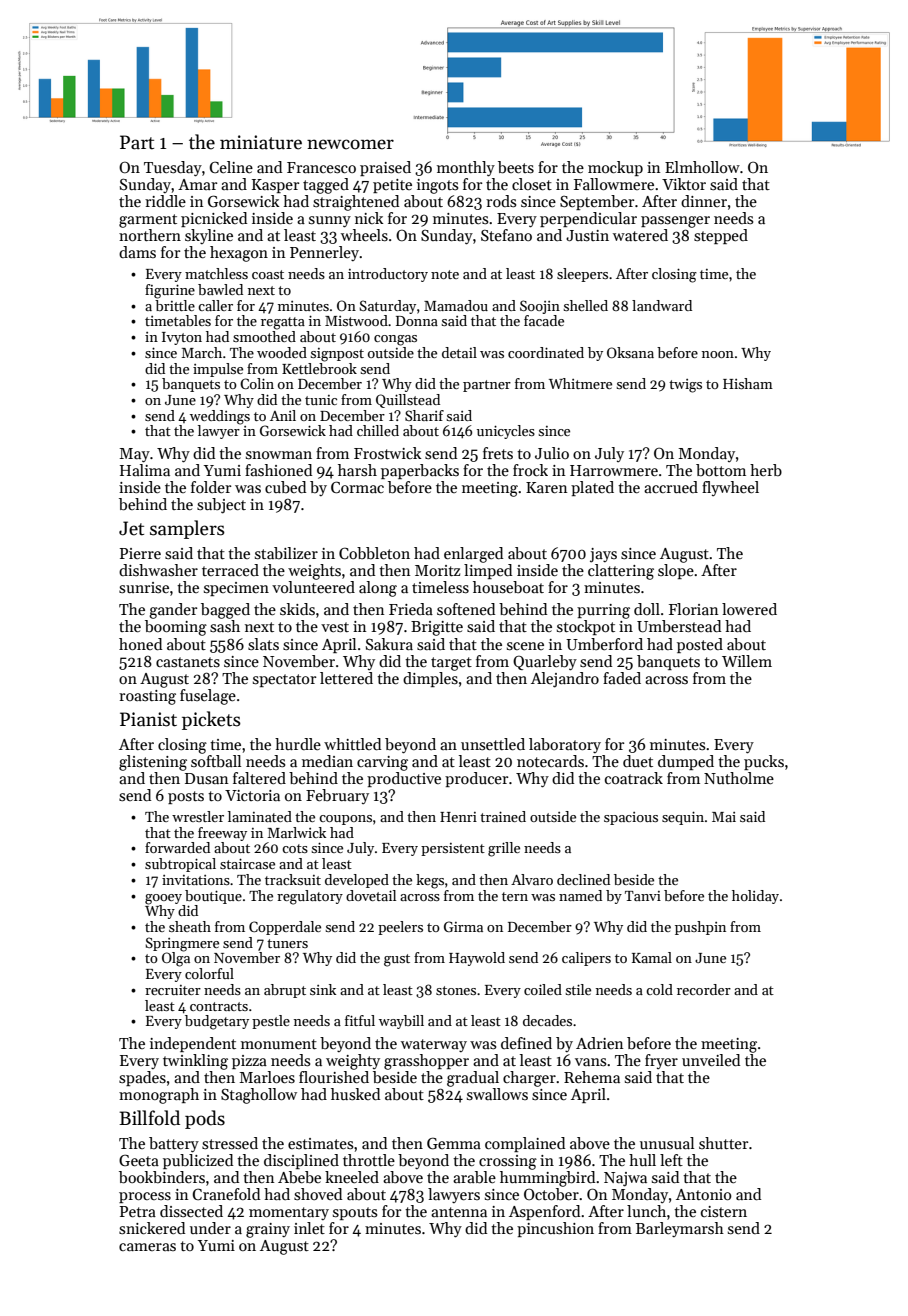 This page has width=908, height=1316. Describe the element at coordinates (382, 763) in the page. I see `carving` at that location.
